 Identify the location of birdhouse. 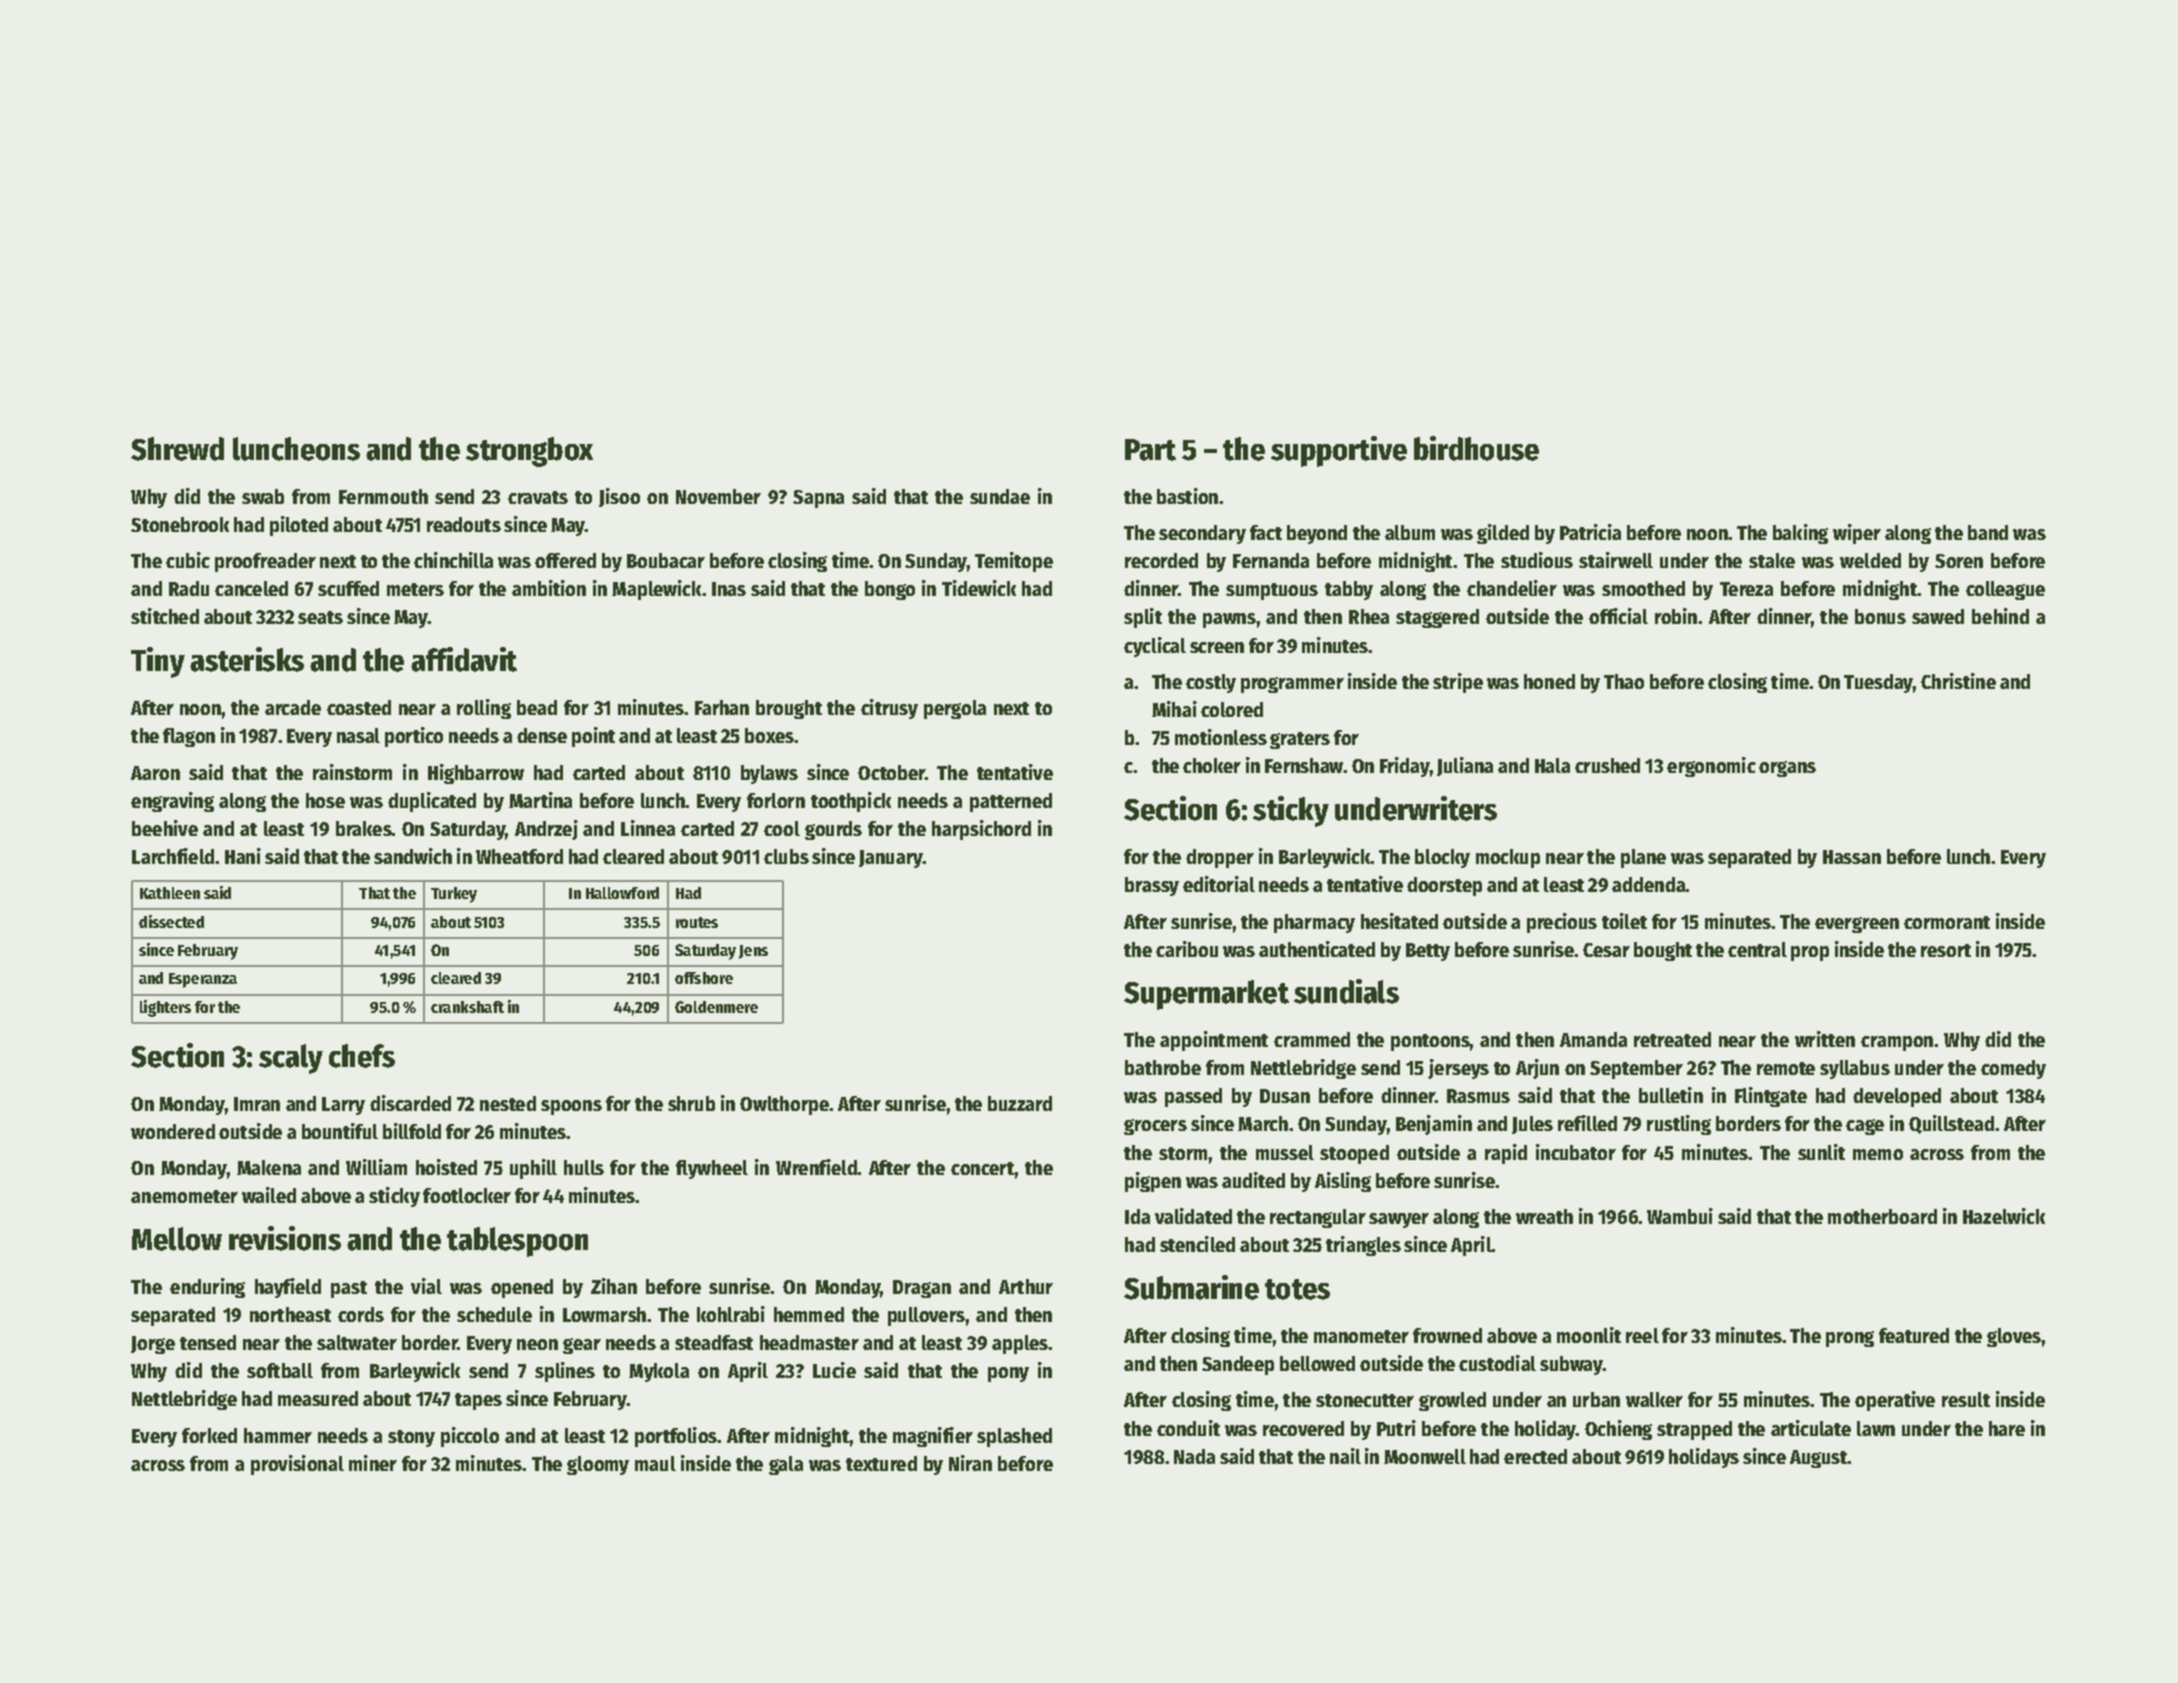
(1476, 448).
